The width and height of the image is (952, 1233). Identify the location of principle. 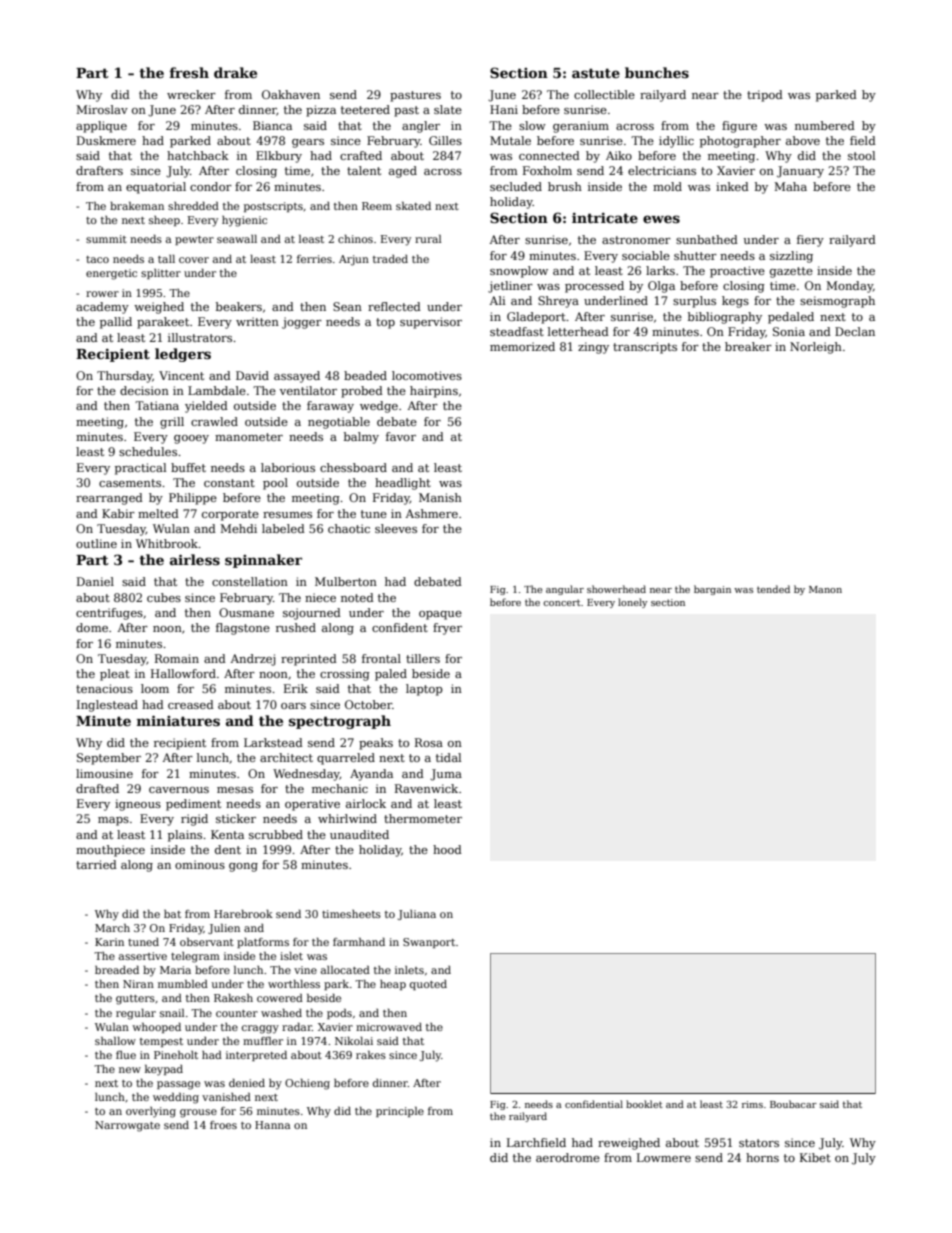
(400, 1112).
